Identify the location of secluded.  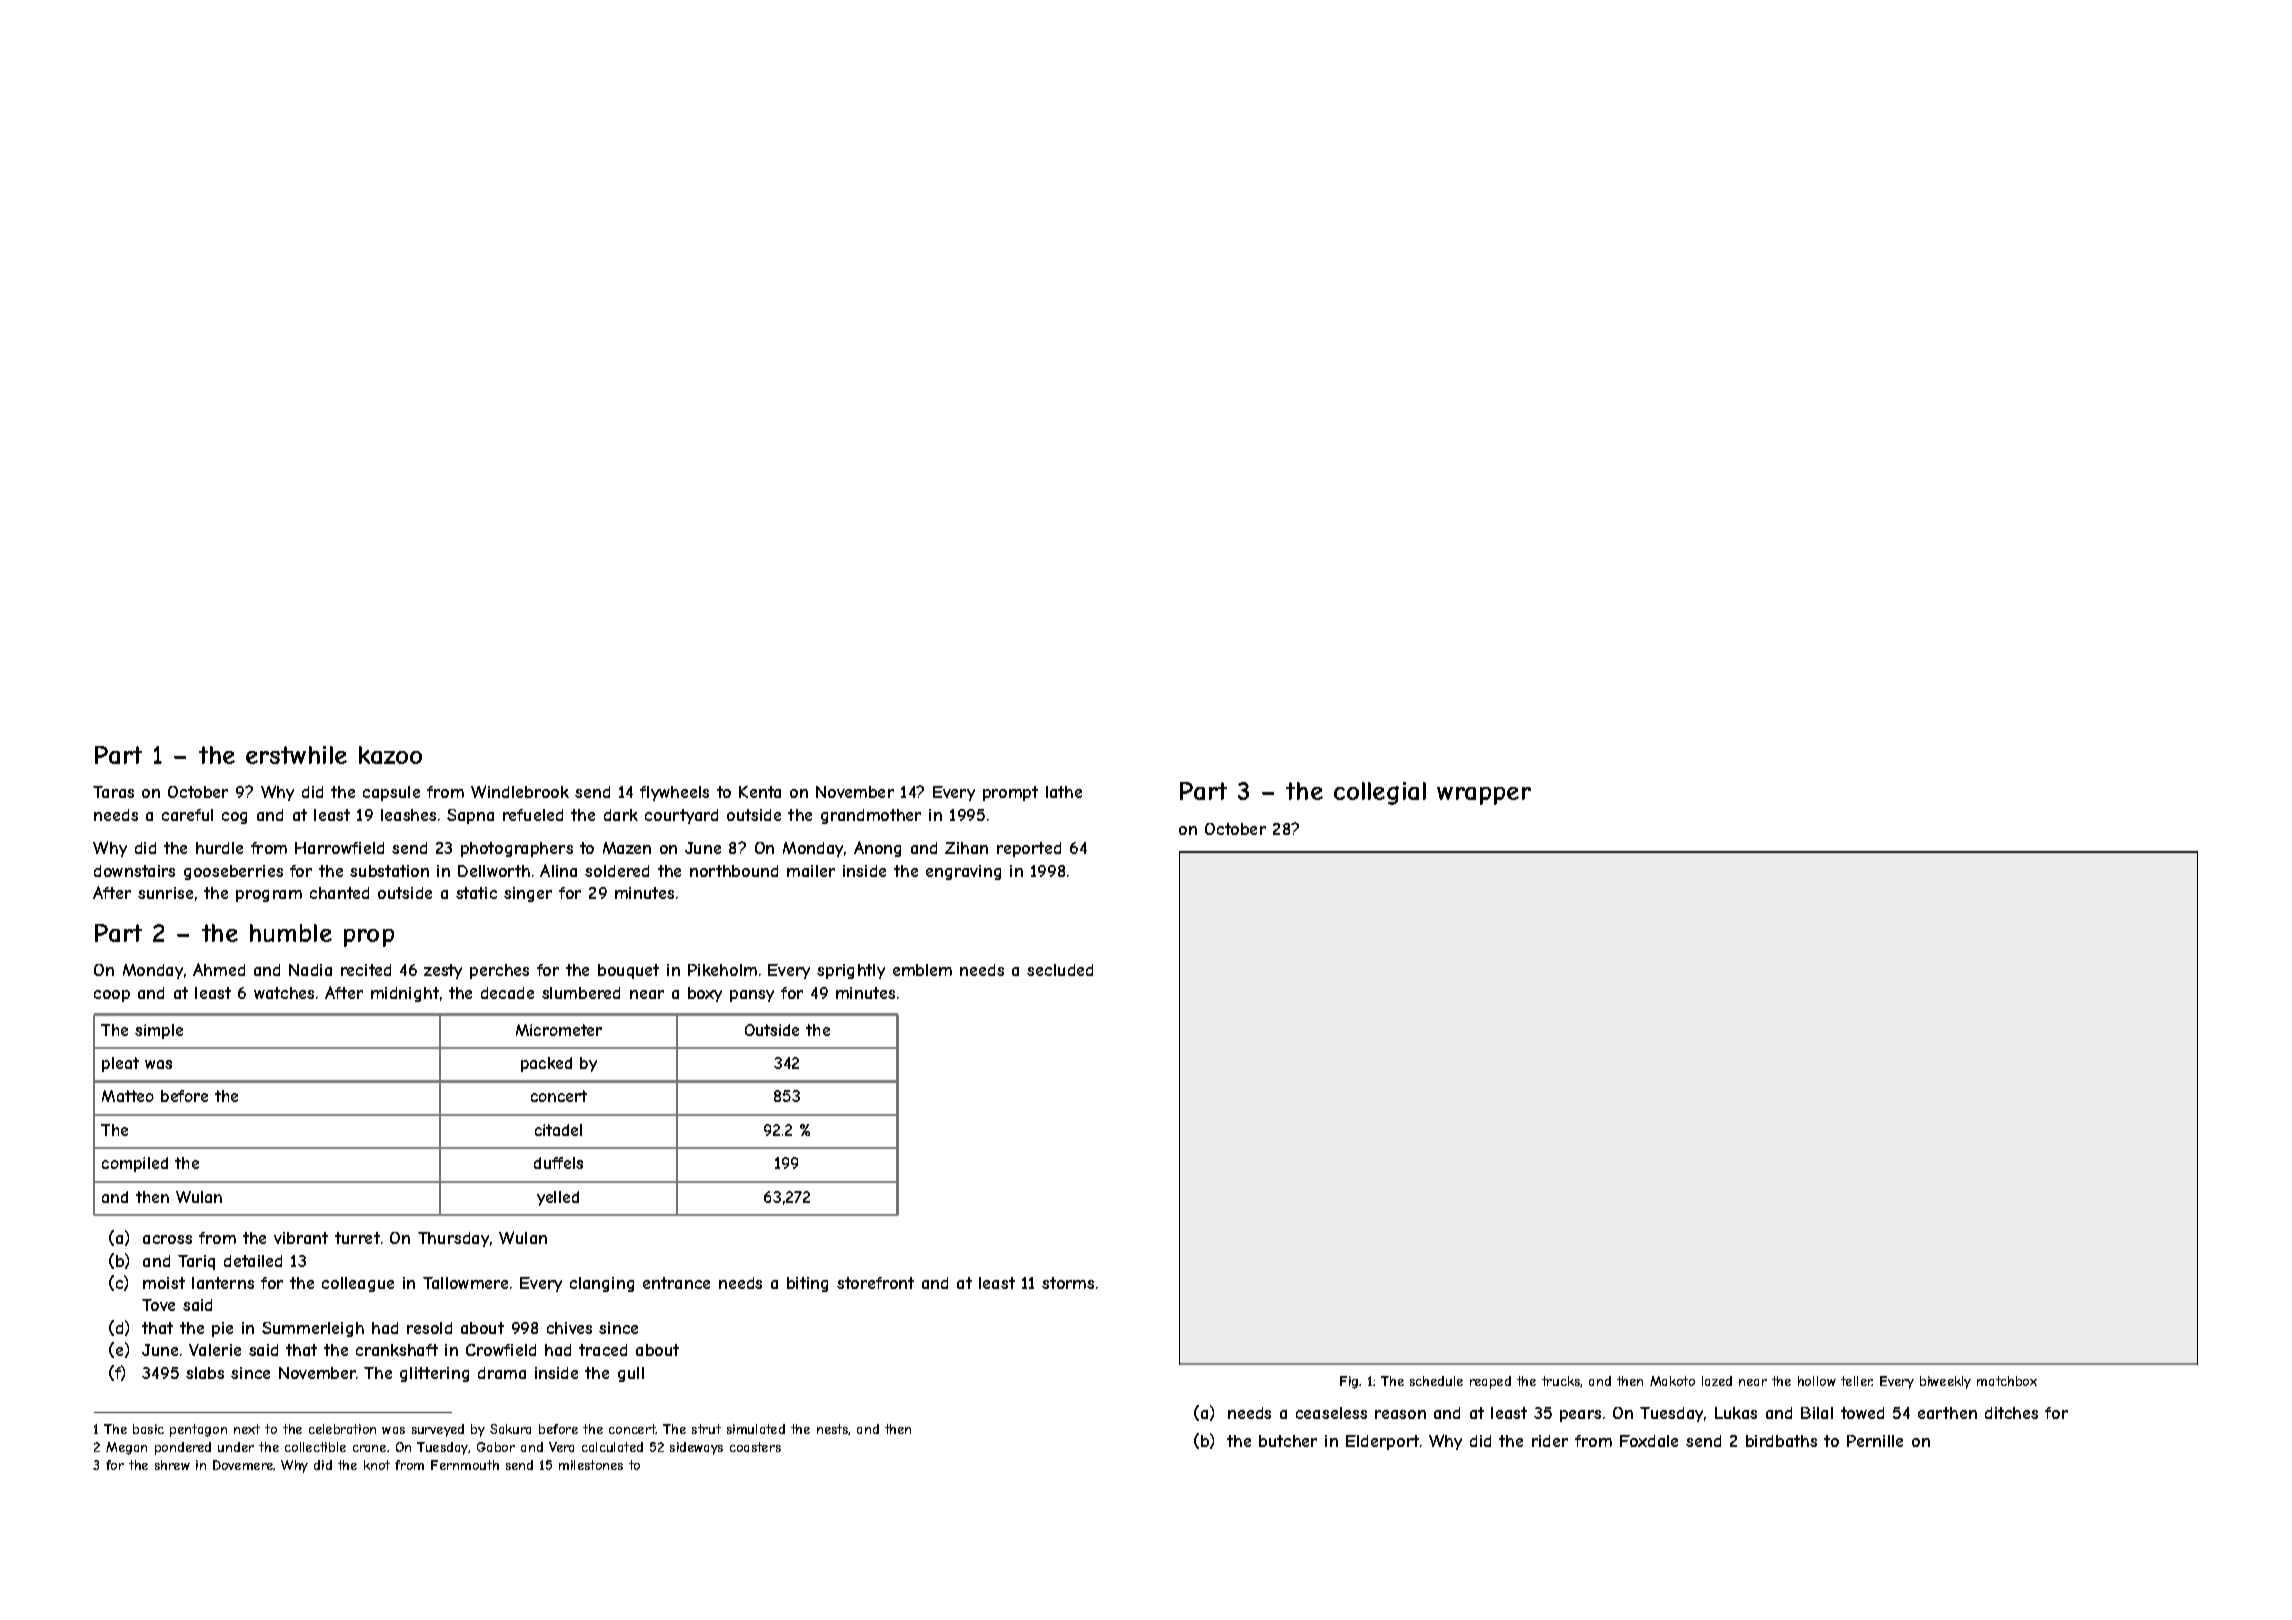
(1060, 970).
